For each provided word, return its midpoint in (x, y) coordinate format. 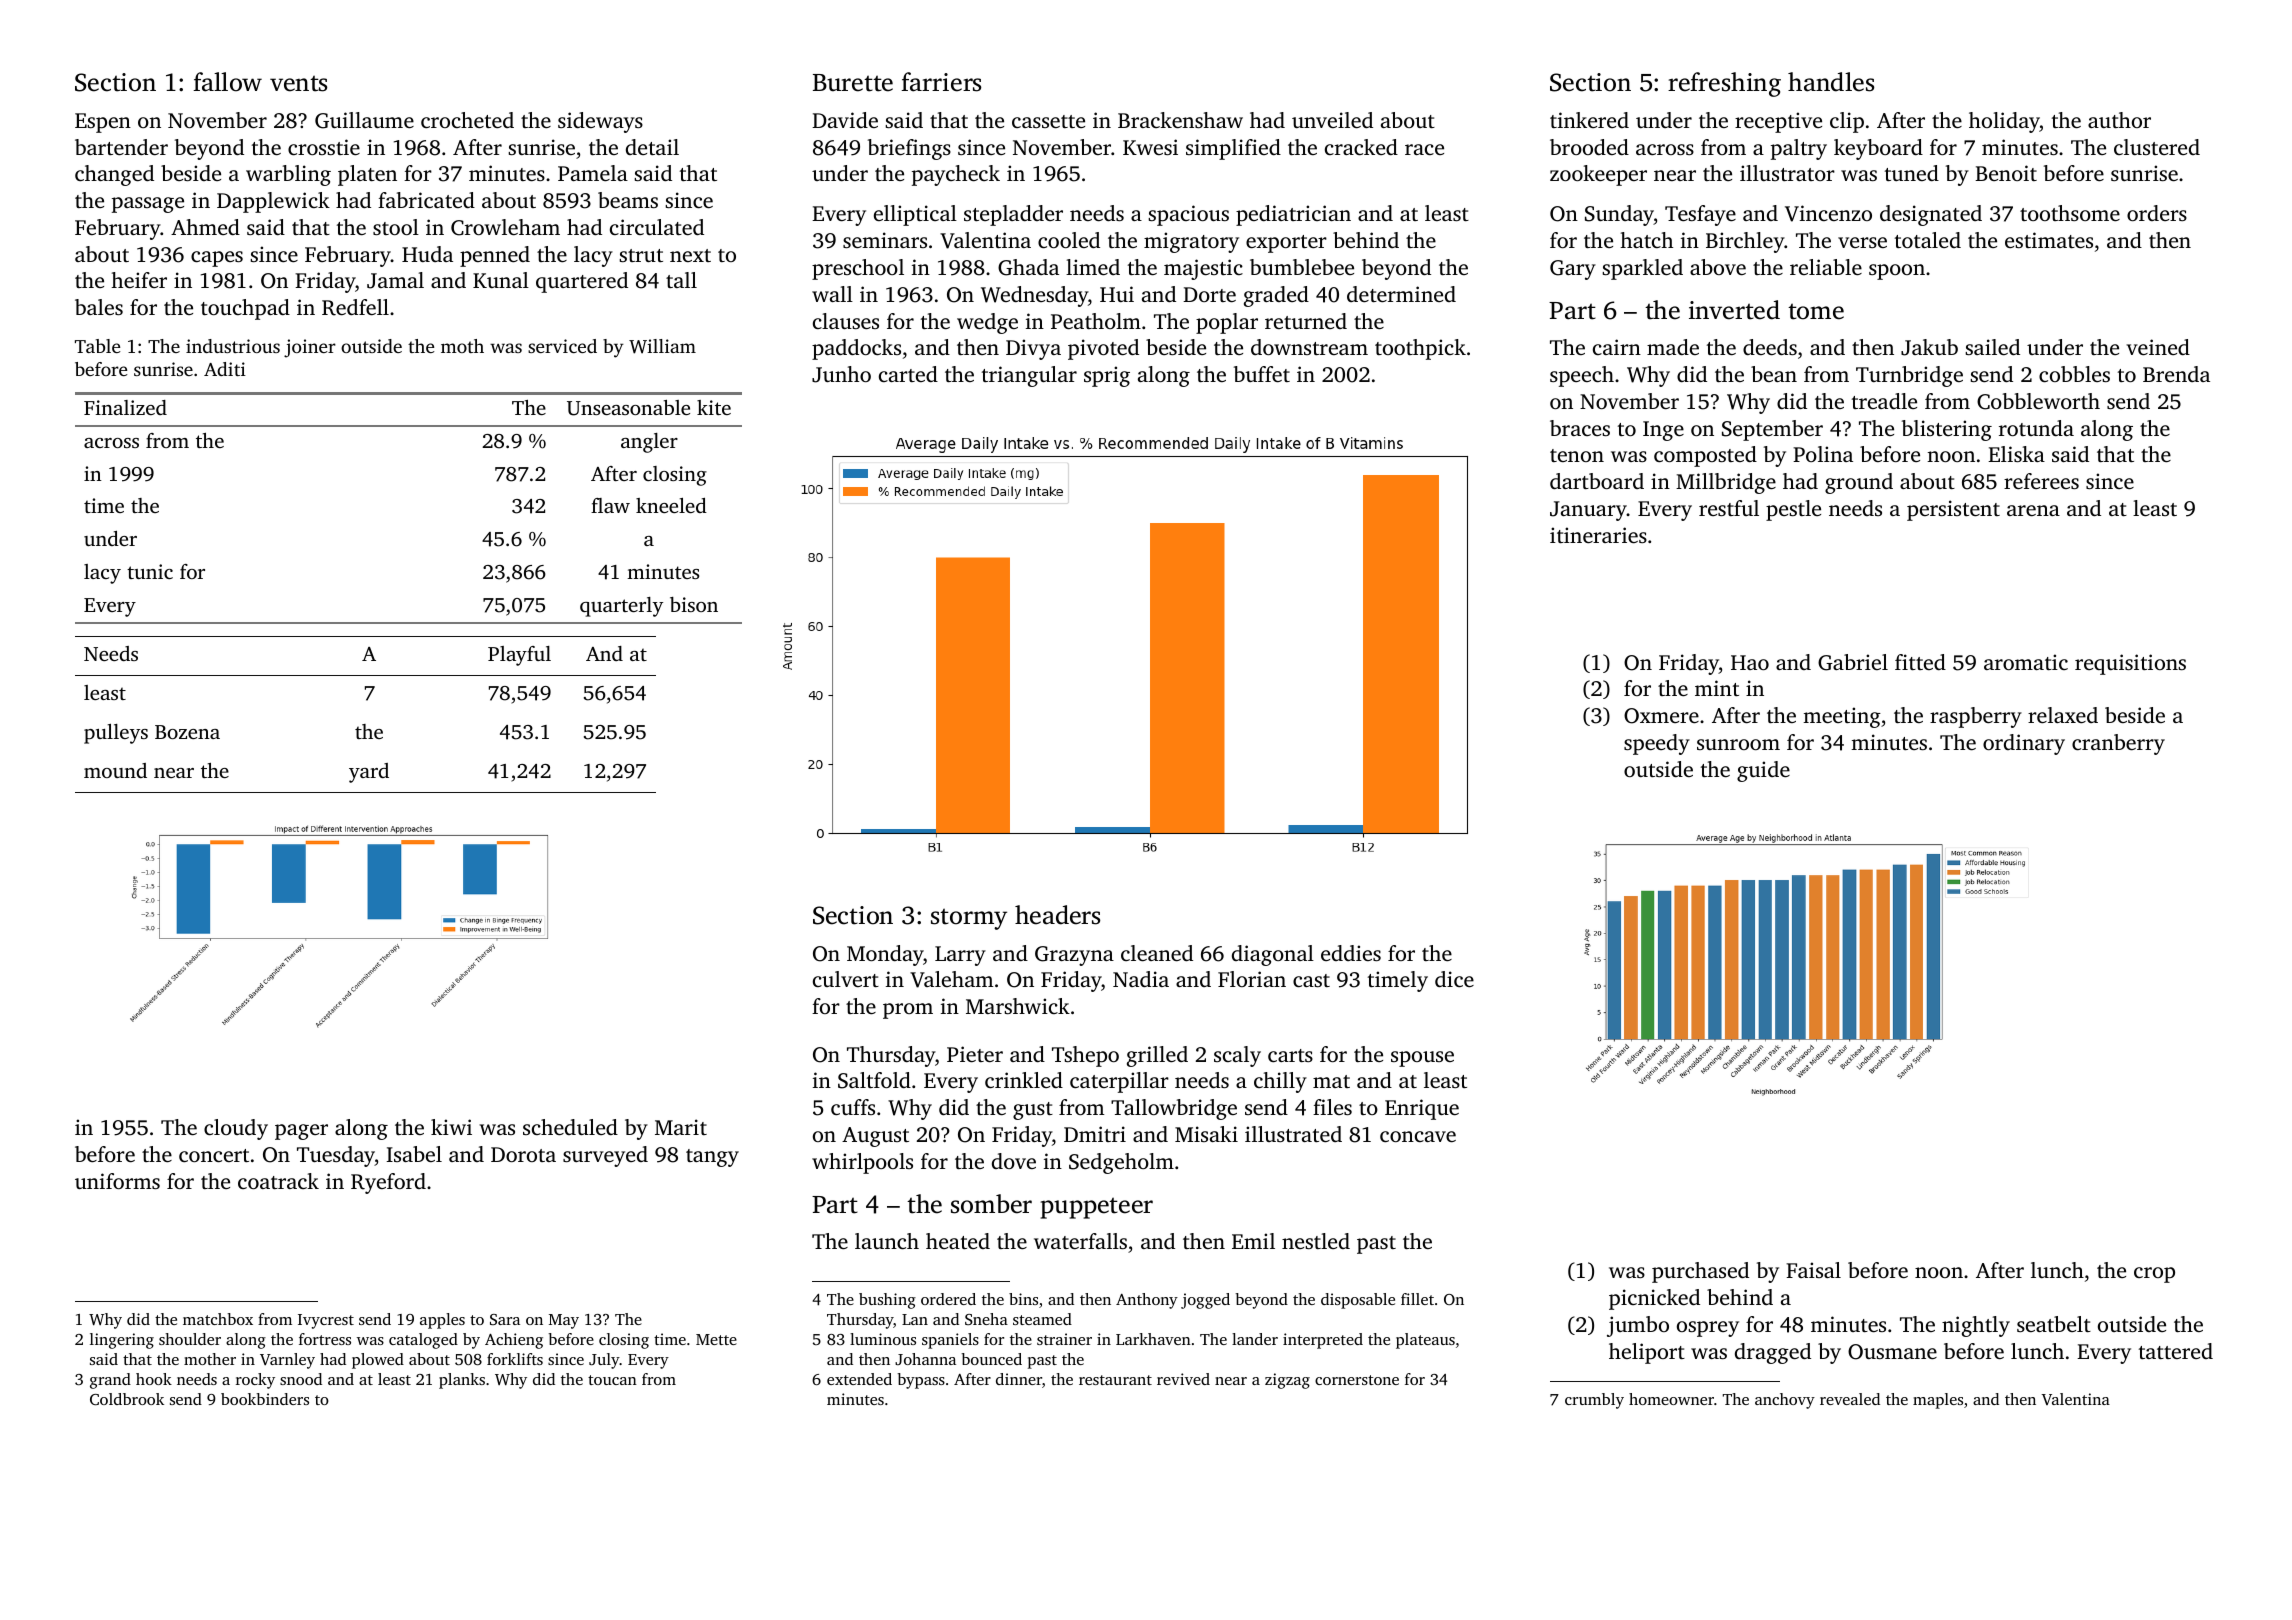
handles (1831, 82)
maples (1938, 1401)
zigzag (1287, 1381)
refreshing (1724, 84)
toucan (612, 1380)
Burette (853, 83)
